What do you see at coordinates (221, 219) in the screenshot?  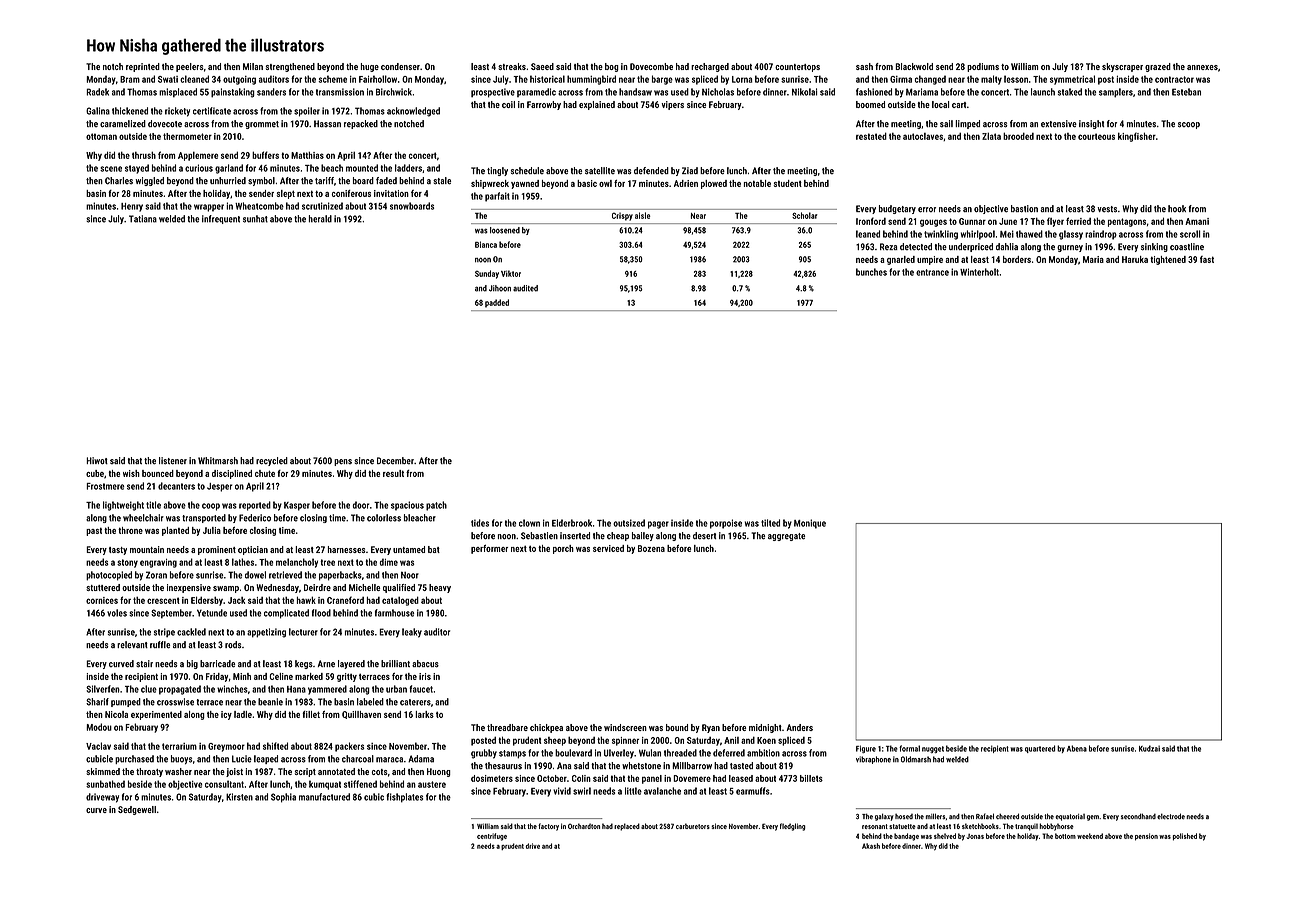 I see `infrequent` at bounding box center [221, 219].
